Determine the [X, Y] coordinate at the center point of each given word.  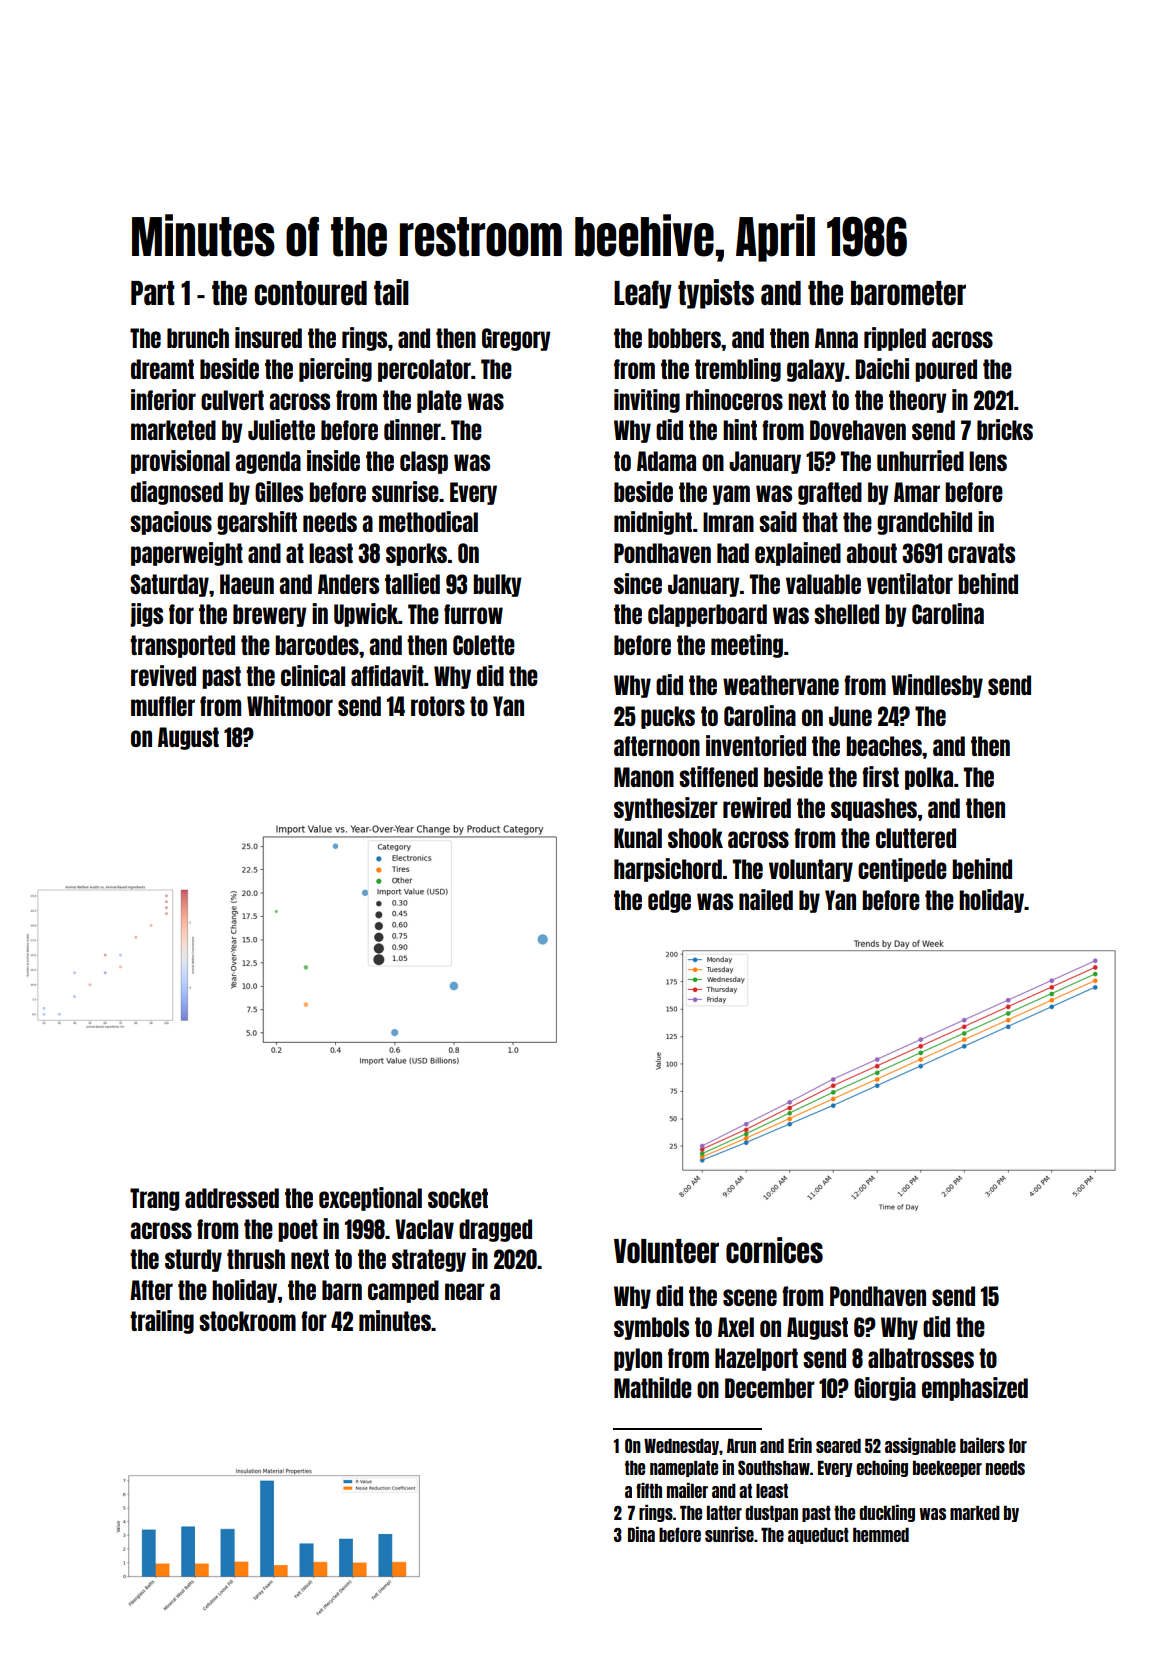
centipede [902, 870]
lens [988, 461]
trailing [162, 1322]
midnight [653, 523]
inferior [163, 399]
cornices [774, 1250]
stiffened [718, 776]
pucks [668, 717]
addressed [232, 1198]
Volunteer [666, 1251]
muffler [163, 706]
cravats [981, 553]
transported [182, 646]
